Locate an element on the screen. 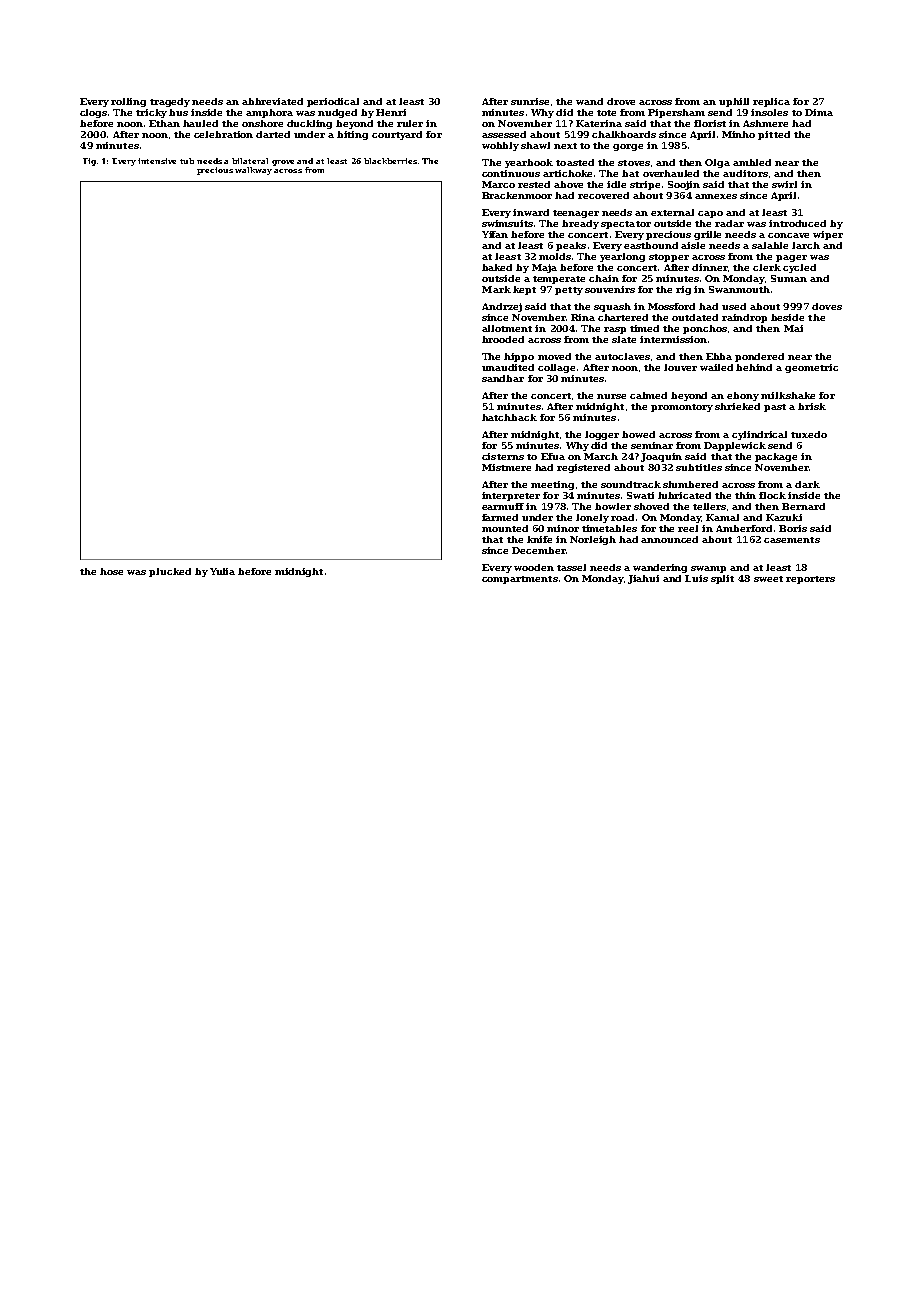  hose is located at coordinates (111, 571).
